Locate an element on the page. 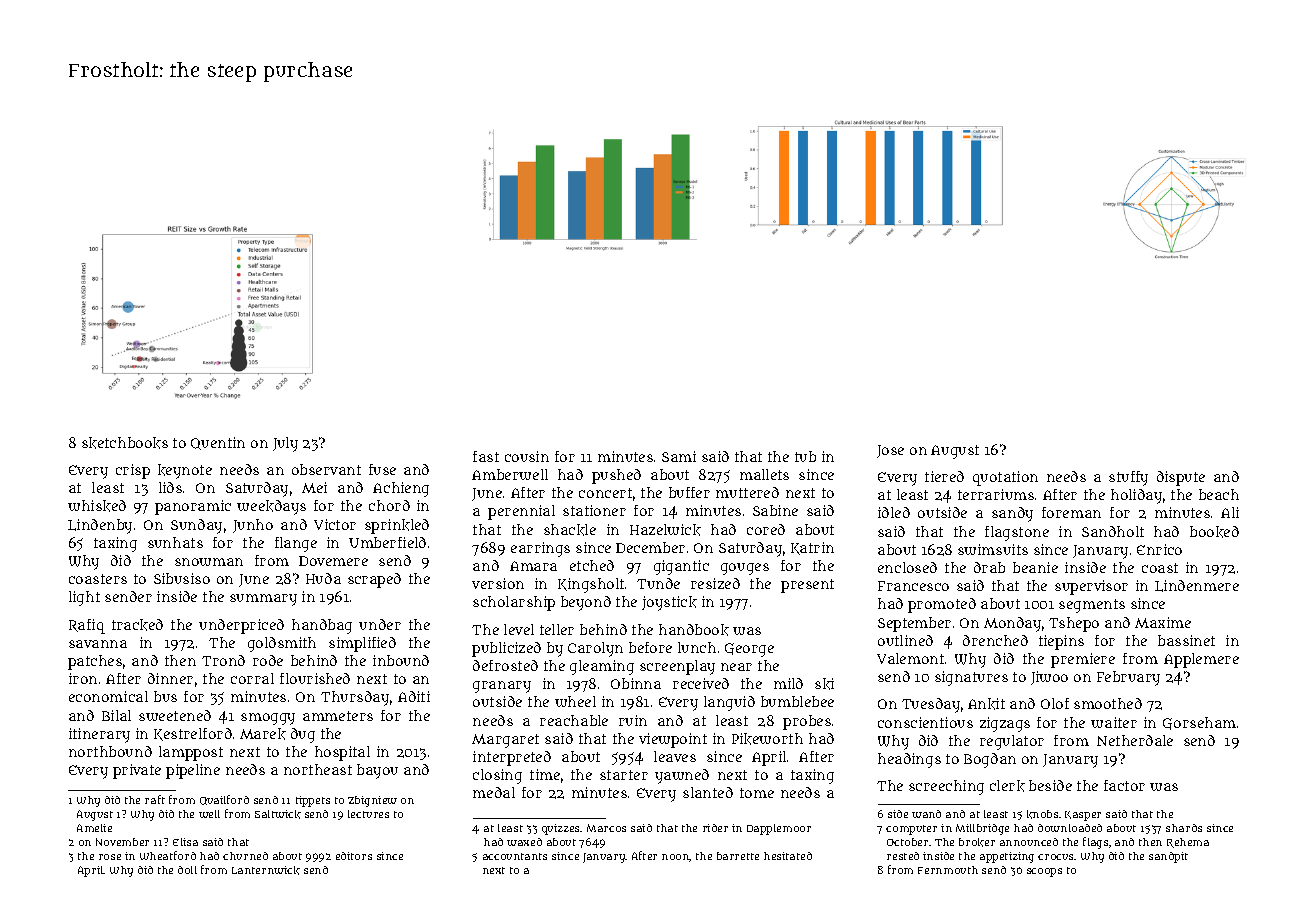  sunhats is located at coordinates (175, 542).
